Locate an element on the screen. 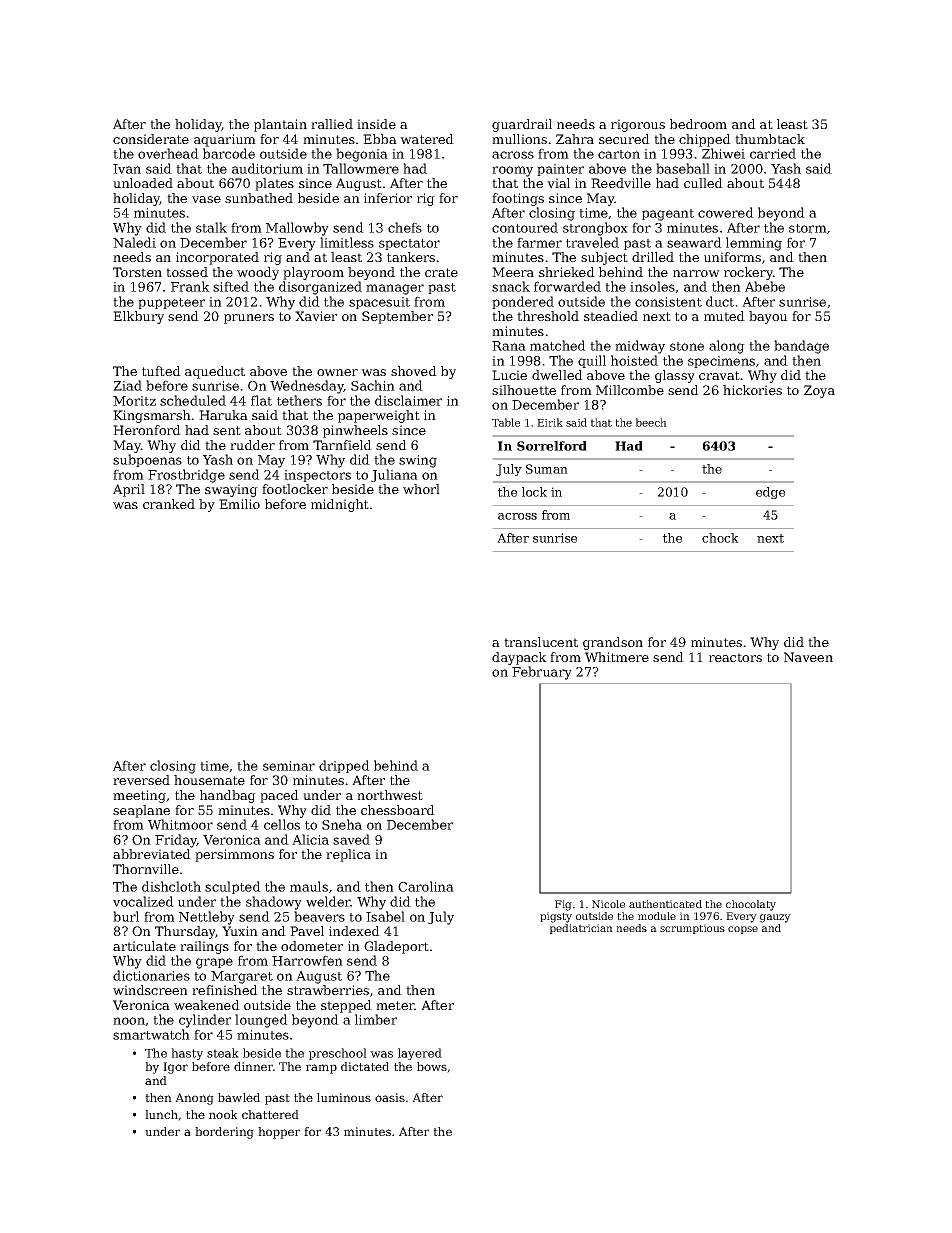  Pavel is located at coordinates (307, 931).
